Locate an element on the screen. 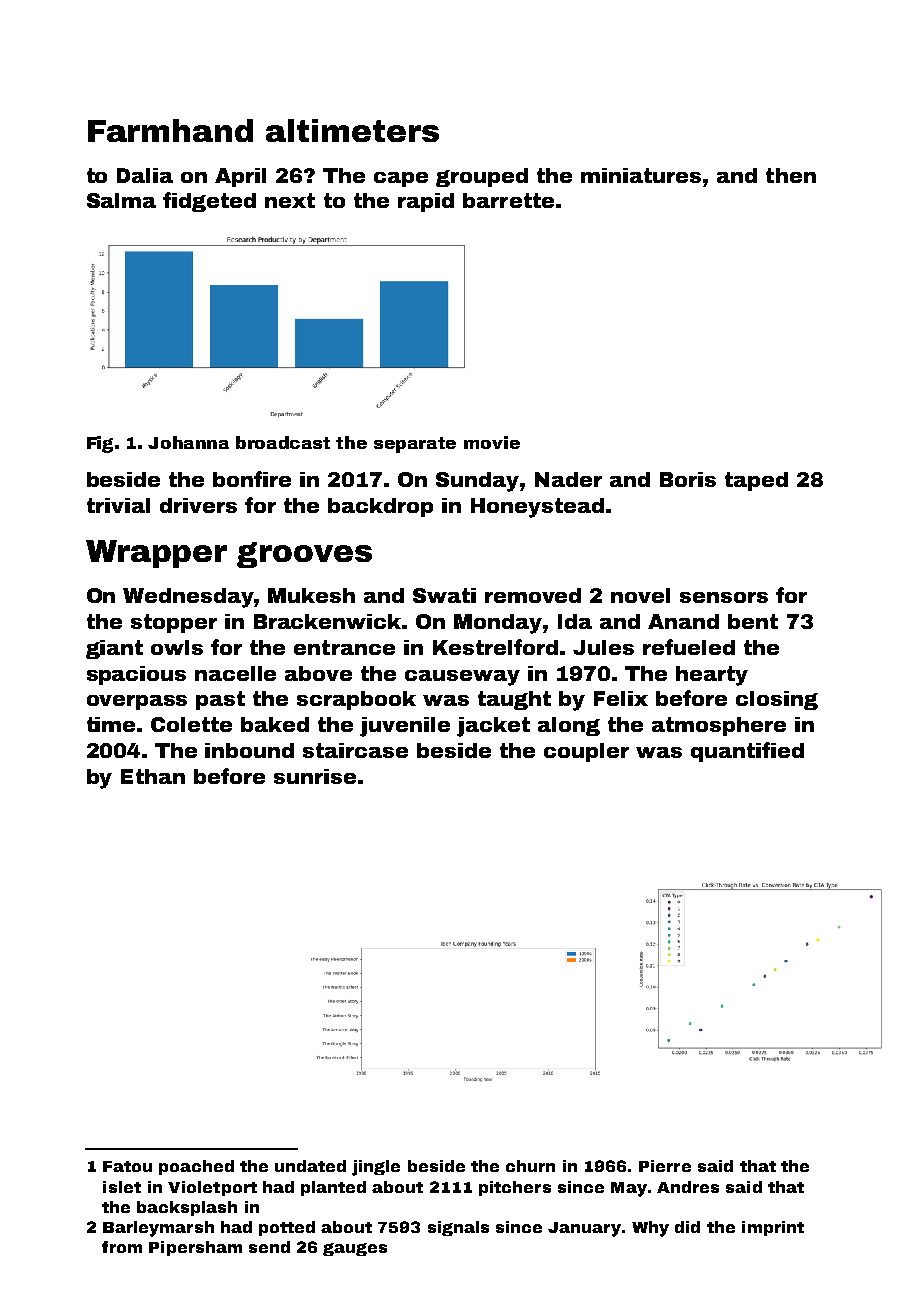  cape is located at coordinates (401, 179).
